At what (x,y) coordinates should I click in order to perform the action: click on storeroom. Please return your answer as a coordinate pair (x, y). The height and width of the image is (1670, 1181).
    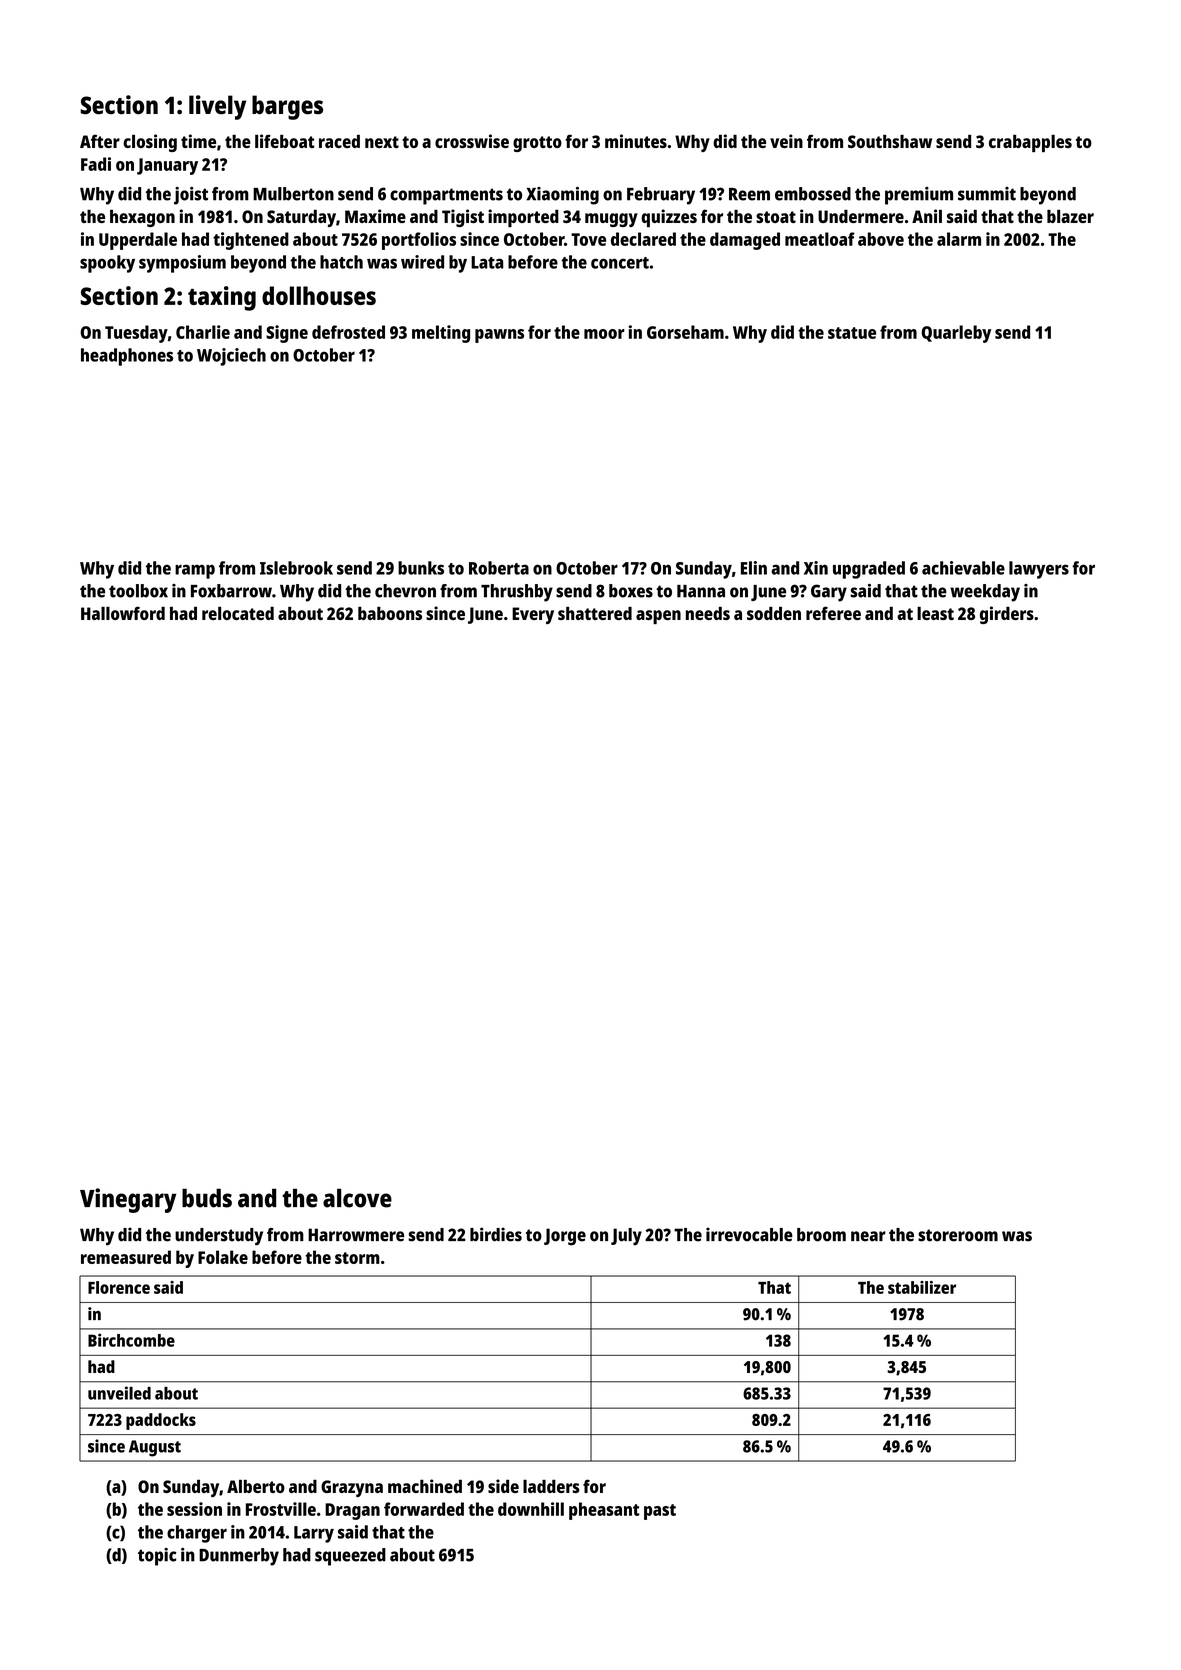
    Looking at the image, I should click on (958, 1235).
